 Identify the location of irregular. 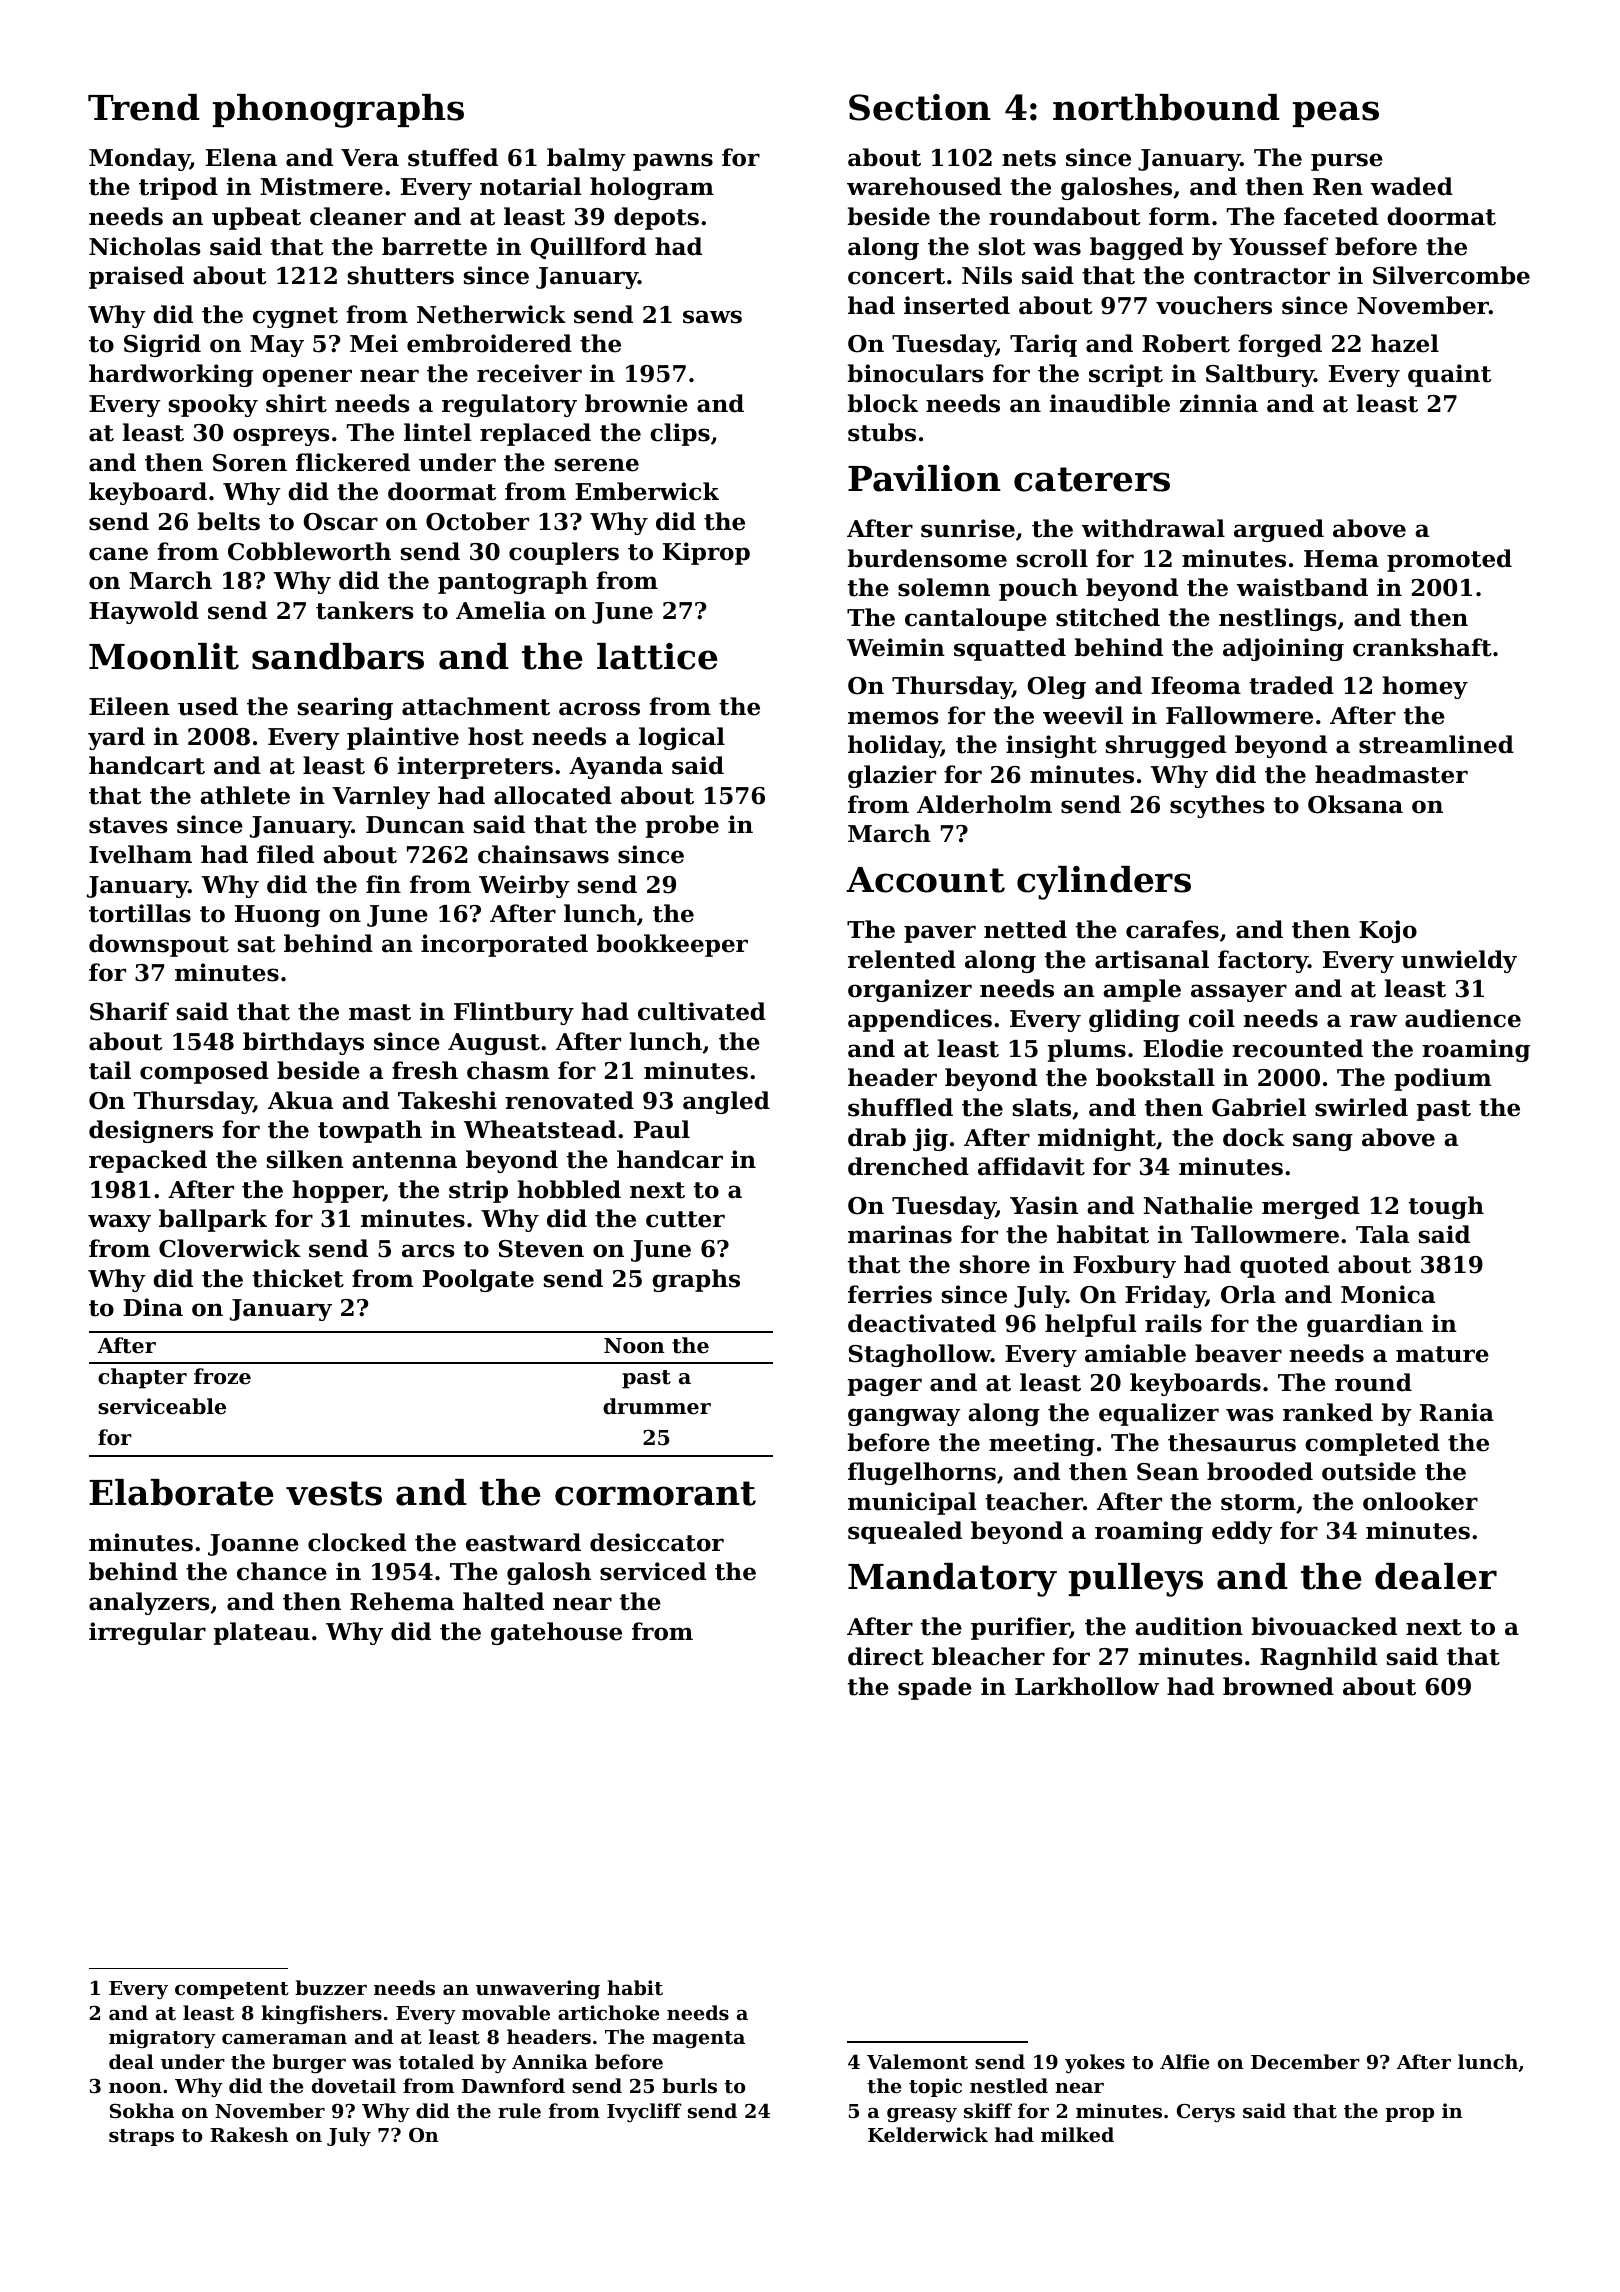
(147, 1633).
